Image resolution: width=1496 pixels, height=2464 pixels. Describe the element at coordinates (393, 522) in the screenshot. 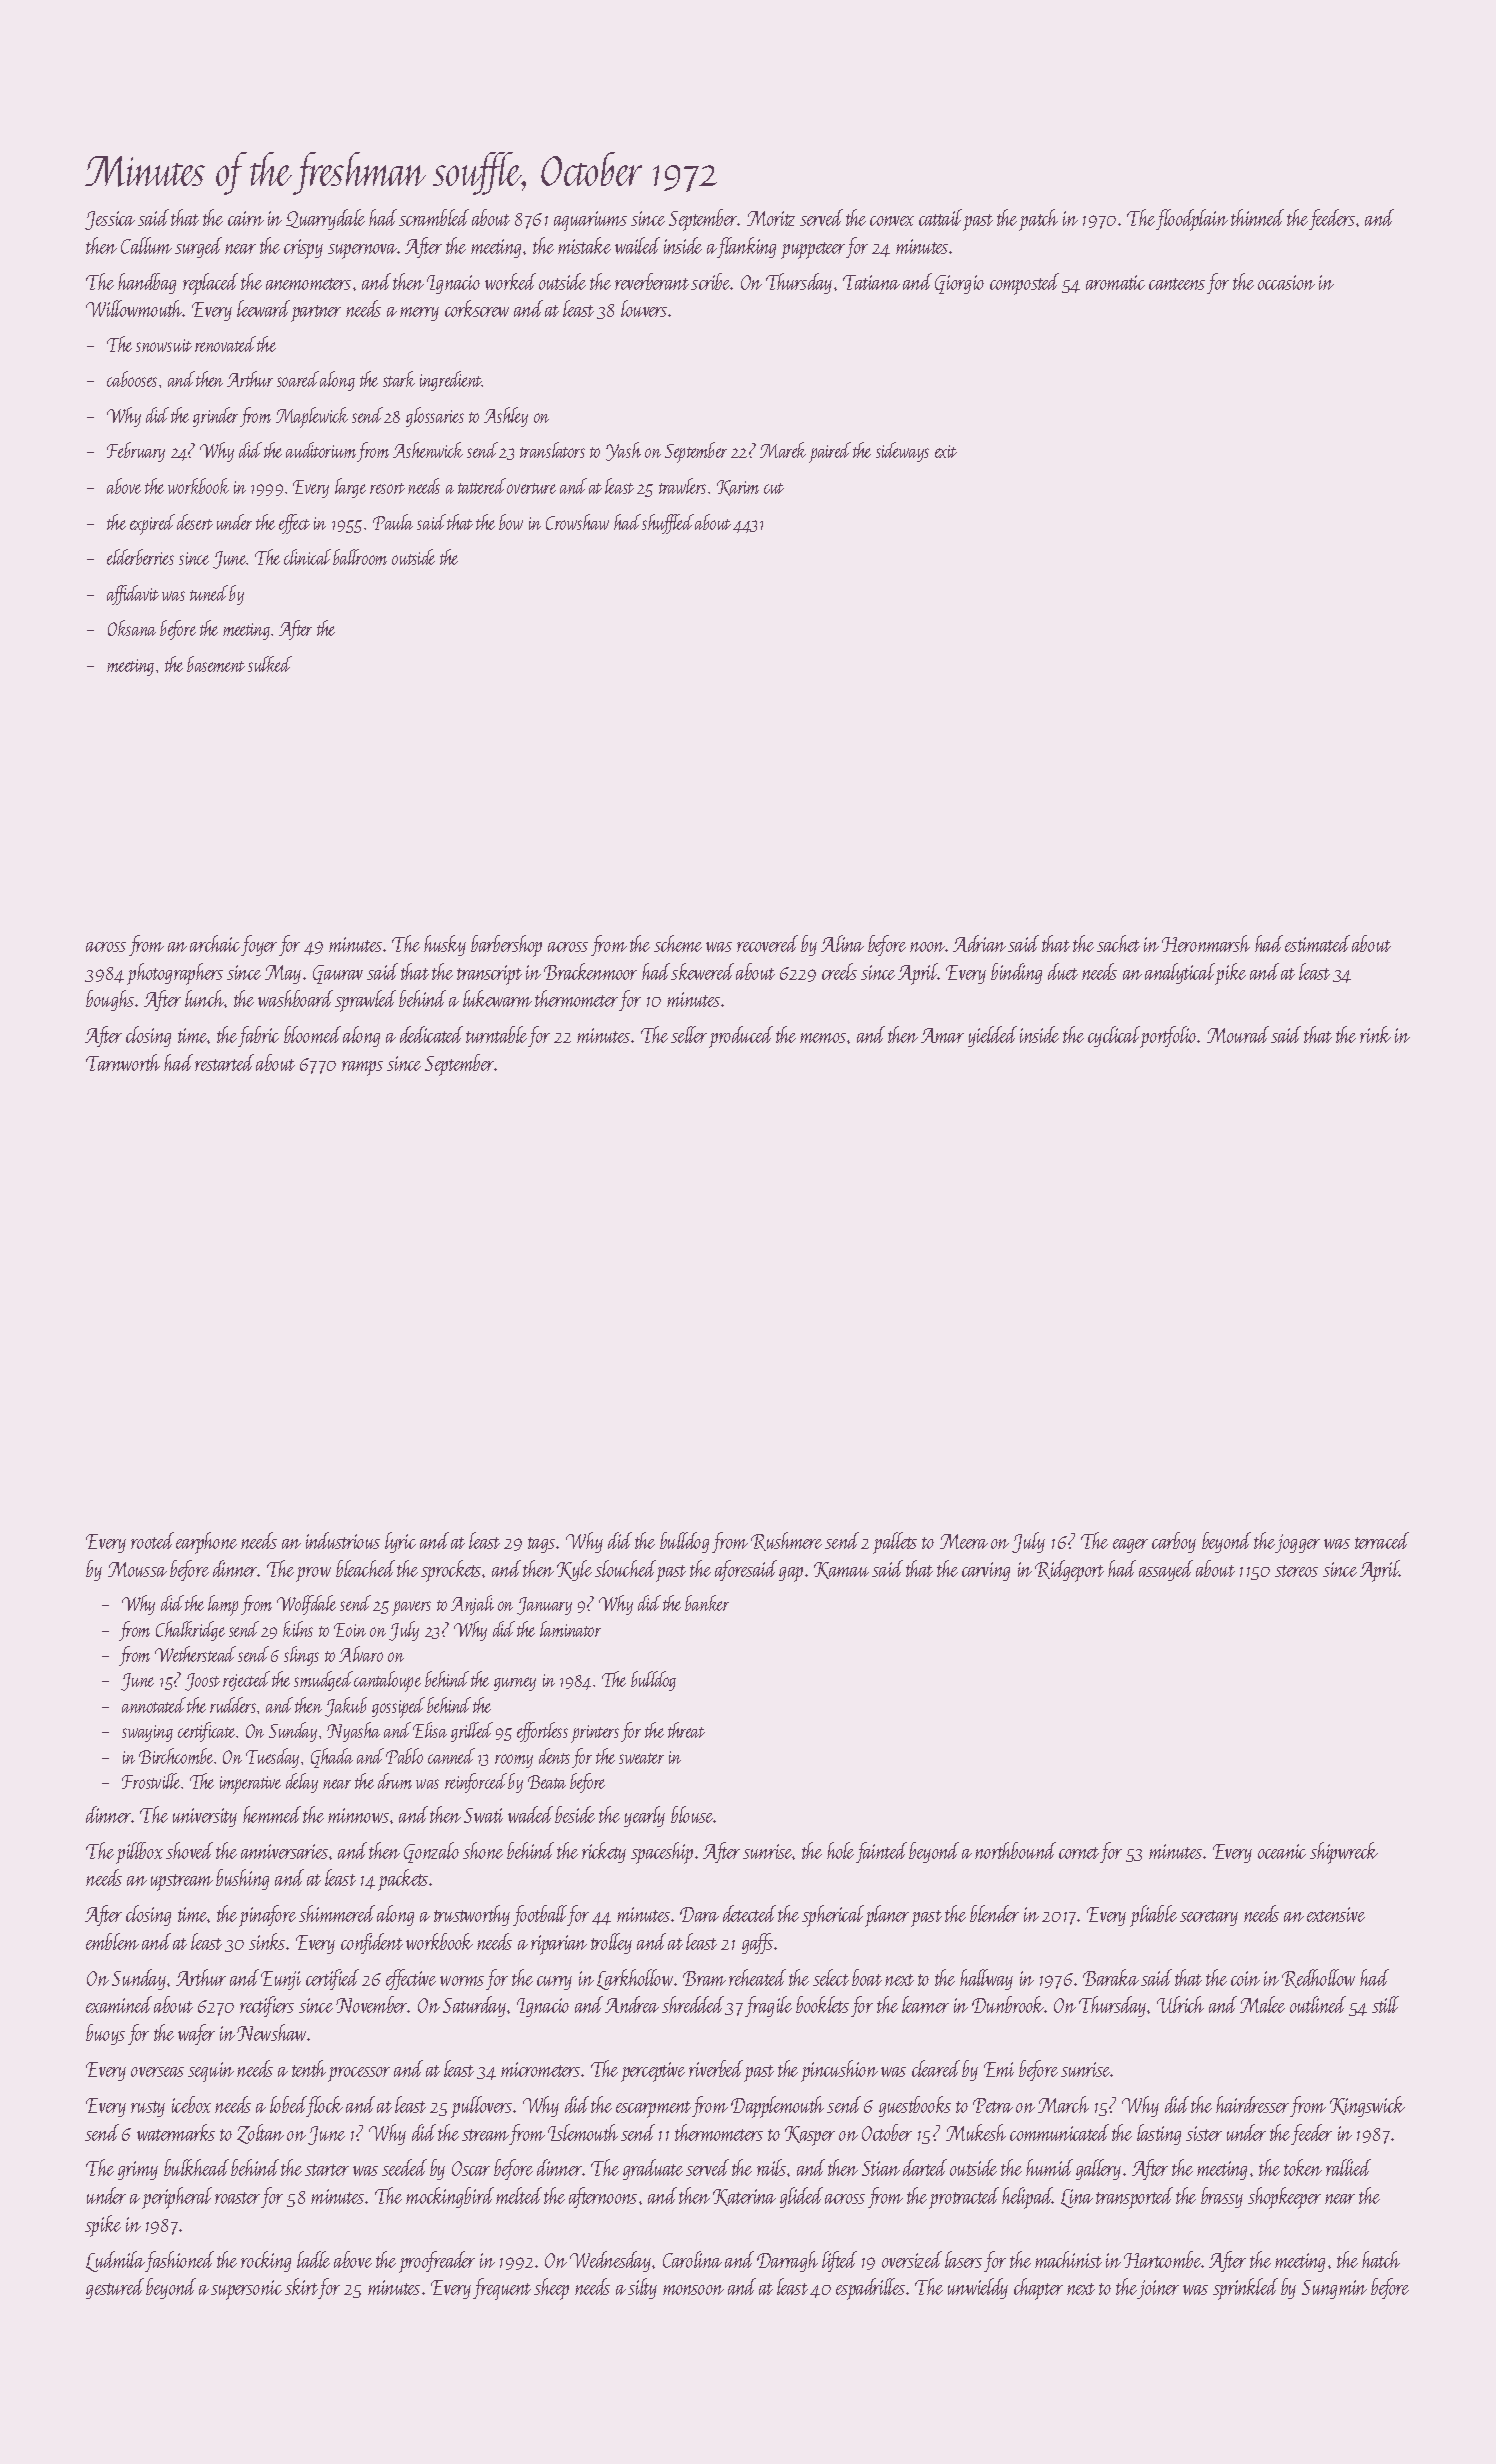

I see `Paula` at that location.
